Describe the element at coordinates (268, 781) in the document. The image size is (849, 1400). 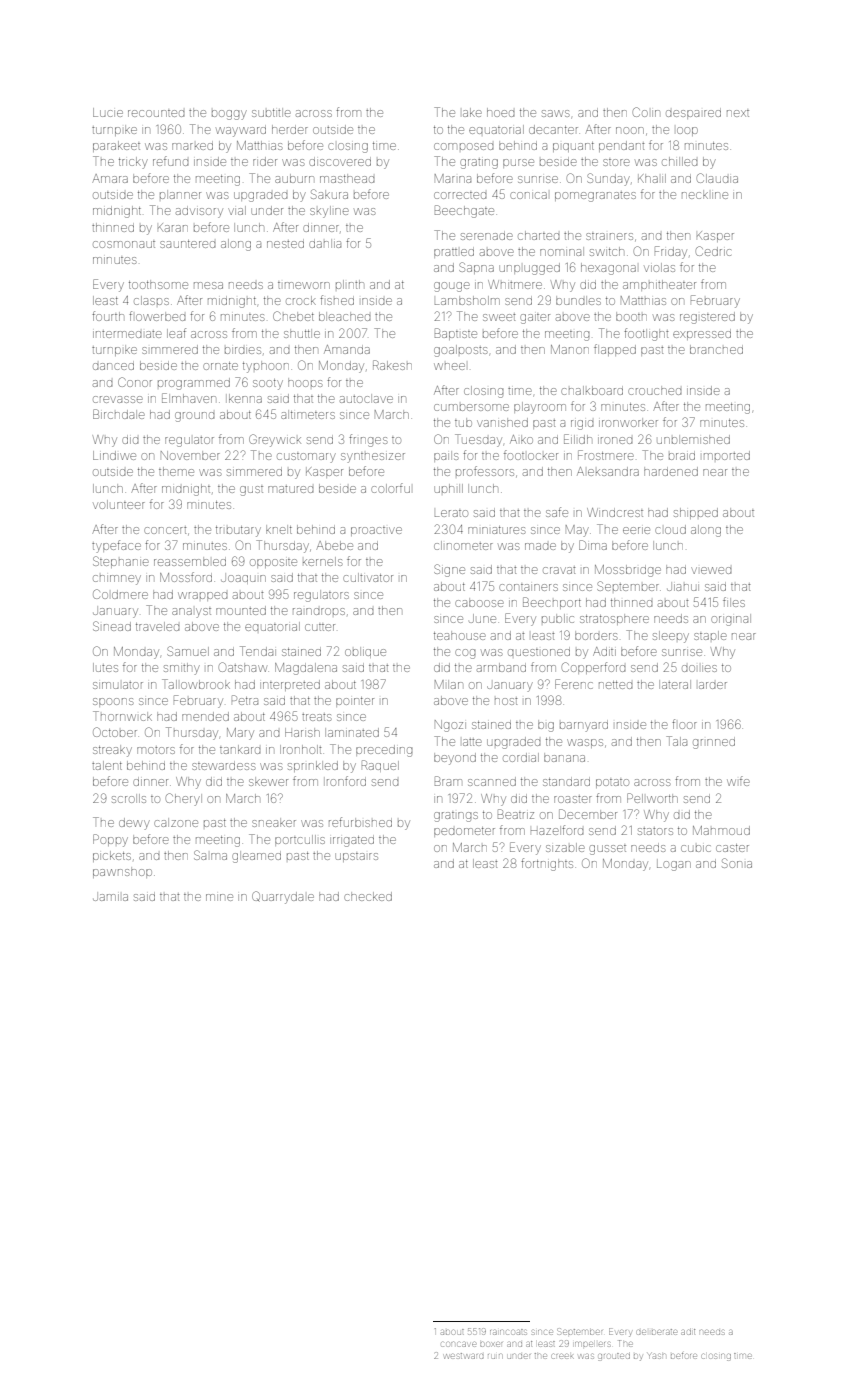
I see `skewer` at that location.
